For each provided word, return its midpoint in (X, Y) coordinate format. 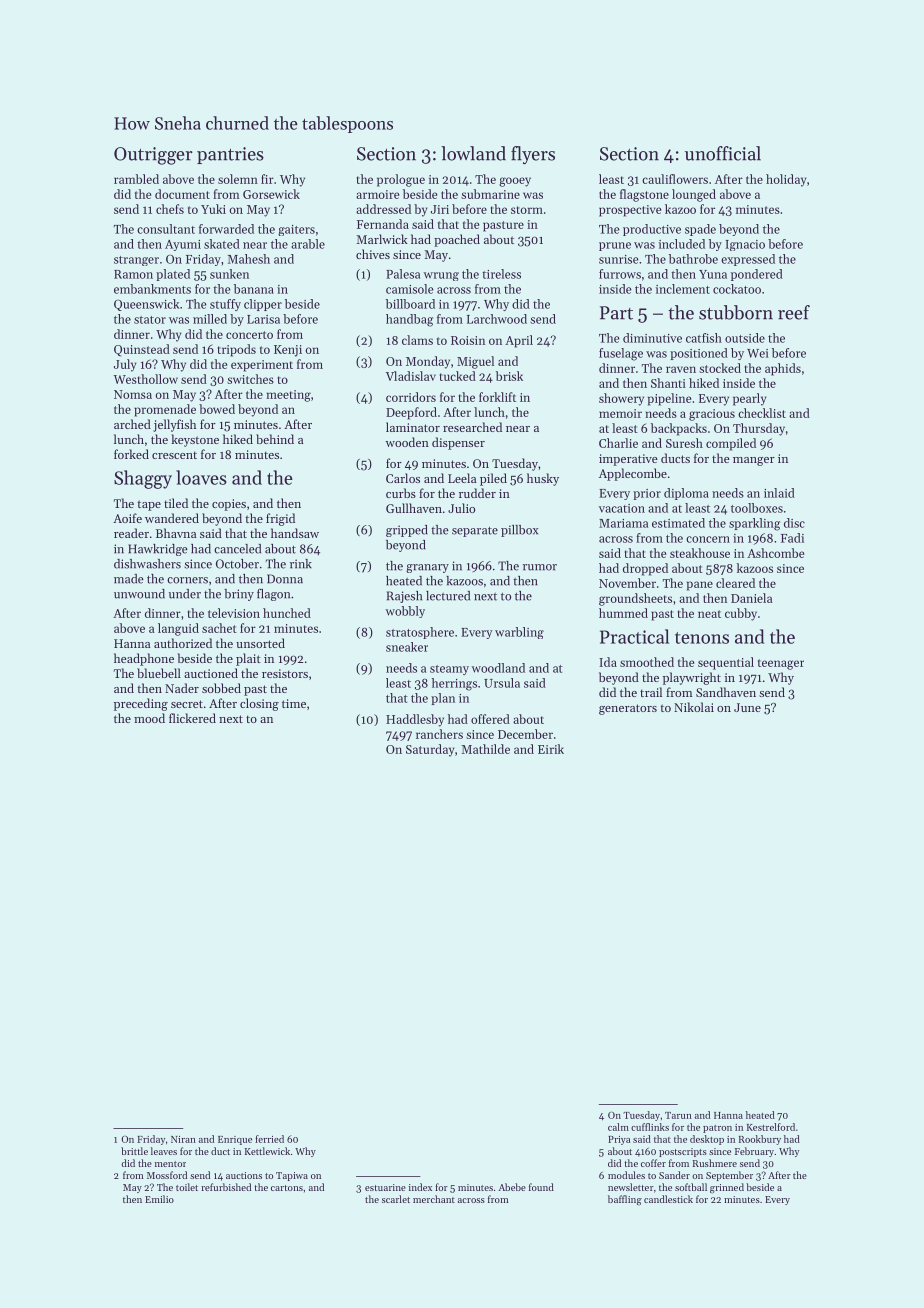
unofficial (723, 153)
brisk (509, 376)
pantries (230, 155)
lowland (473, 153)
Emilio (159, 1199)
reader (131, 533)
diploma (686, 494)
